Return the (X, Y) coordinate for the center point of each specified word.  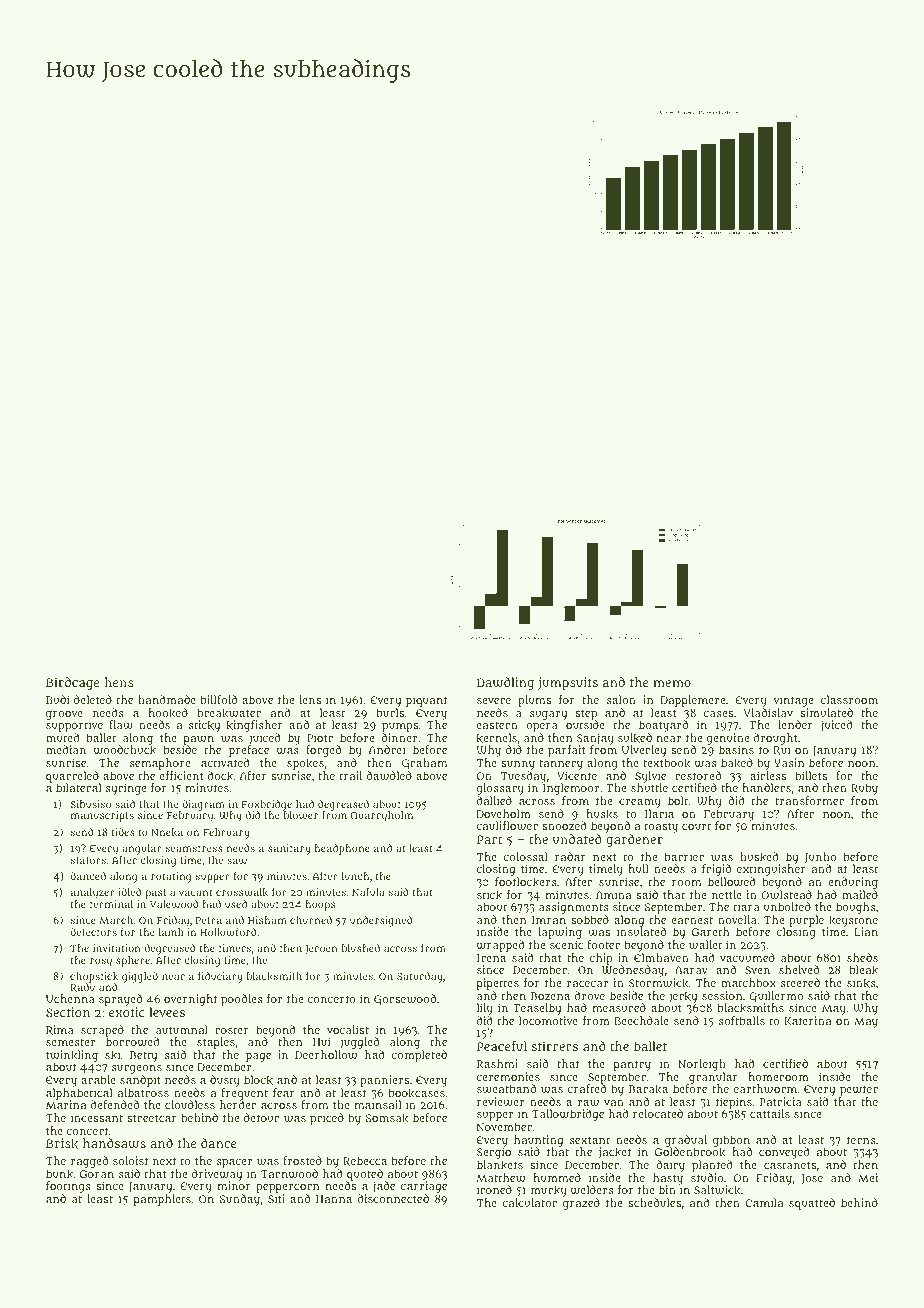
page (258, 1057)
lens (310, 699)
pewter (859, 1090)
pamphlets (162, 1200)
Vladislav (768, 712)
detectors (93, 932)
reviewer (500, 1101)
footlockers (526, 882)
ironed (494, 1189)
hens (119, 682)
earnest (692, 920)
